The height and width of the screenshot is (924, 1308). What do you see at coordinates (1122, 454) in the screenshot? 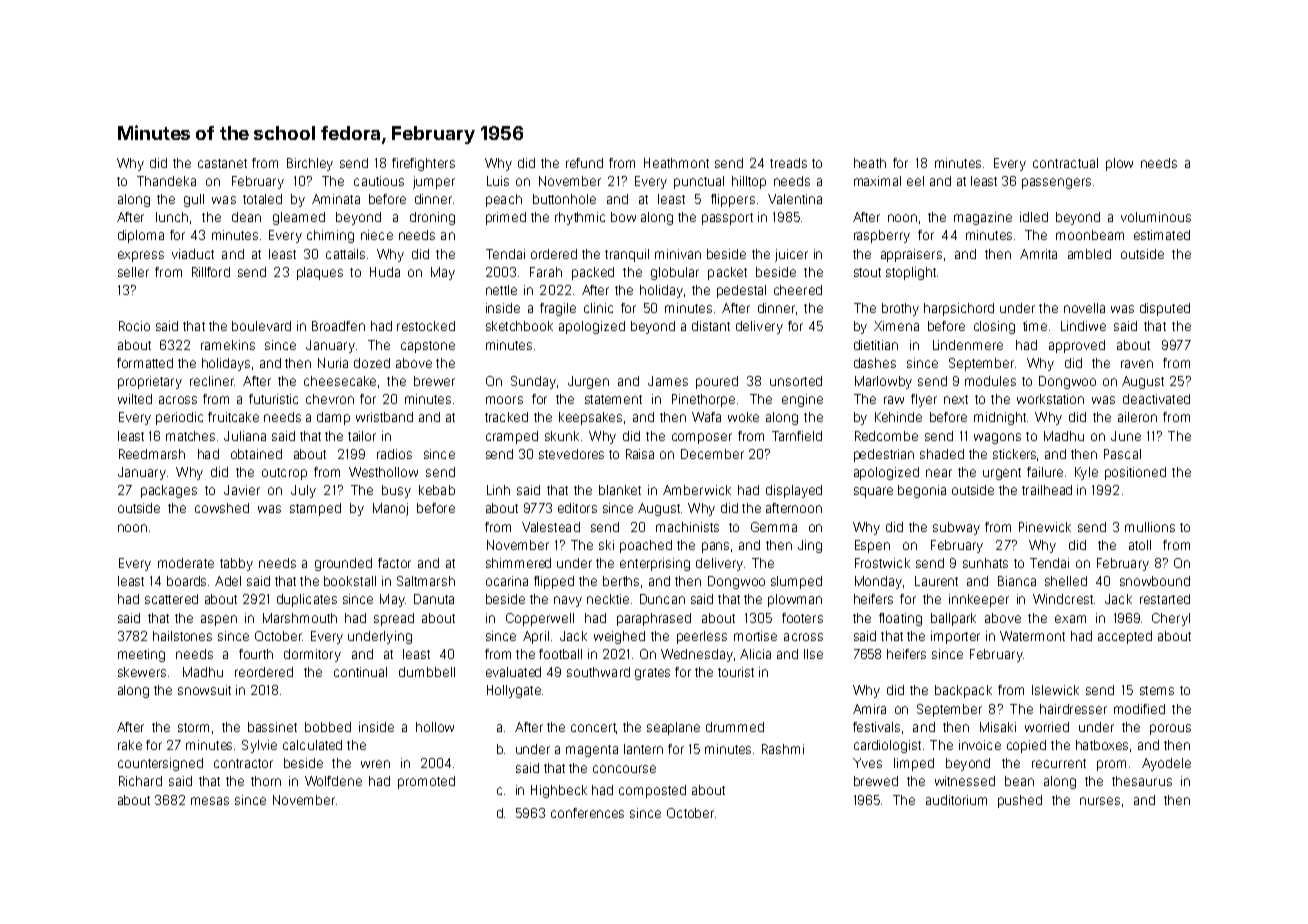
I see `Pascal` at bounding box center [1122, 454].
